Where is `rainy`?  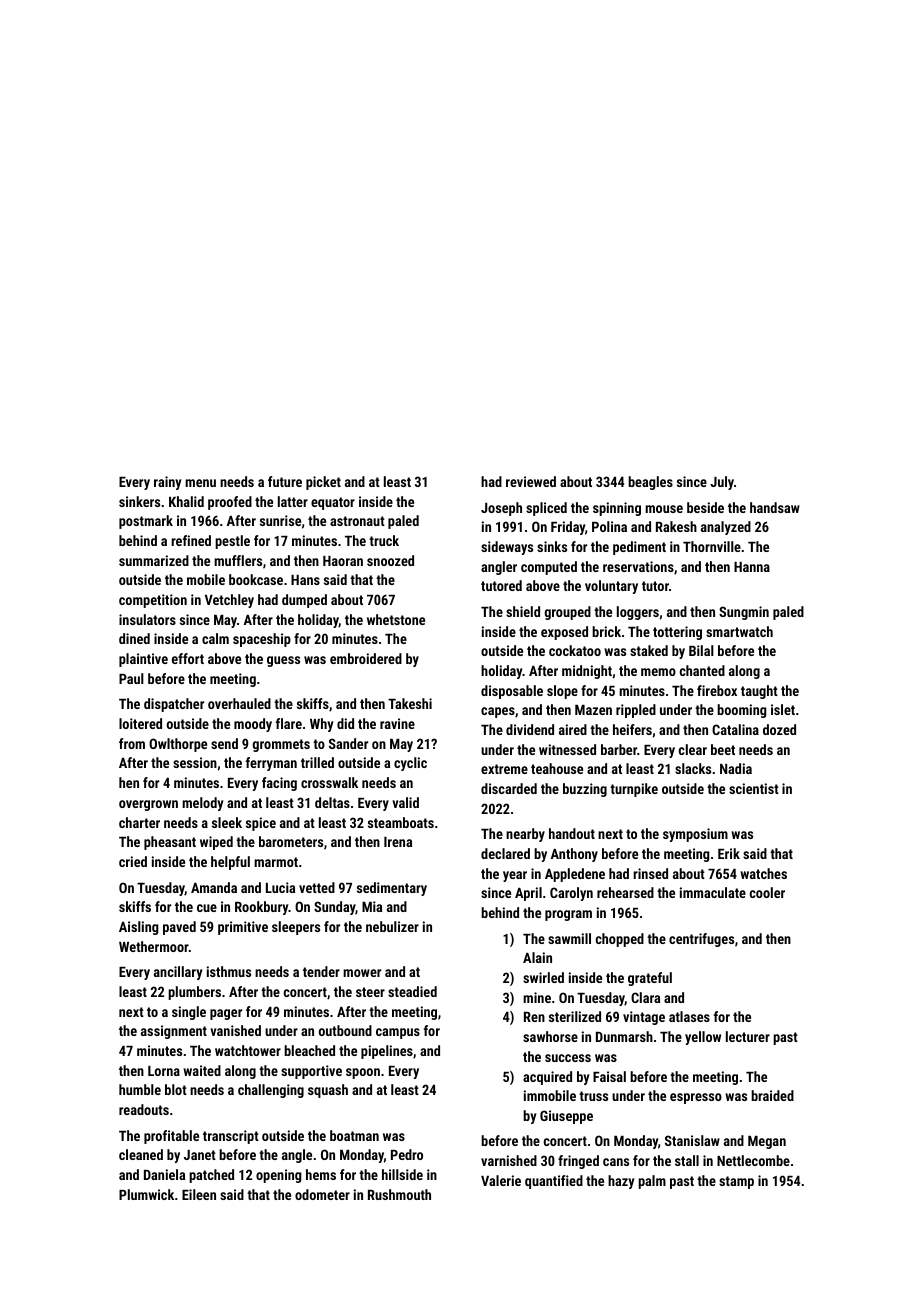 rainy is located at coordinates (168, 483).
